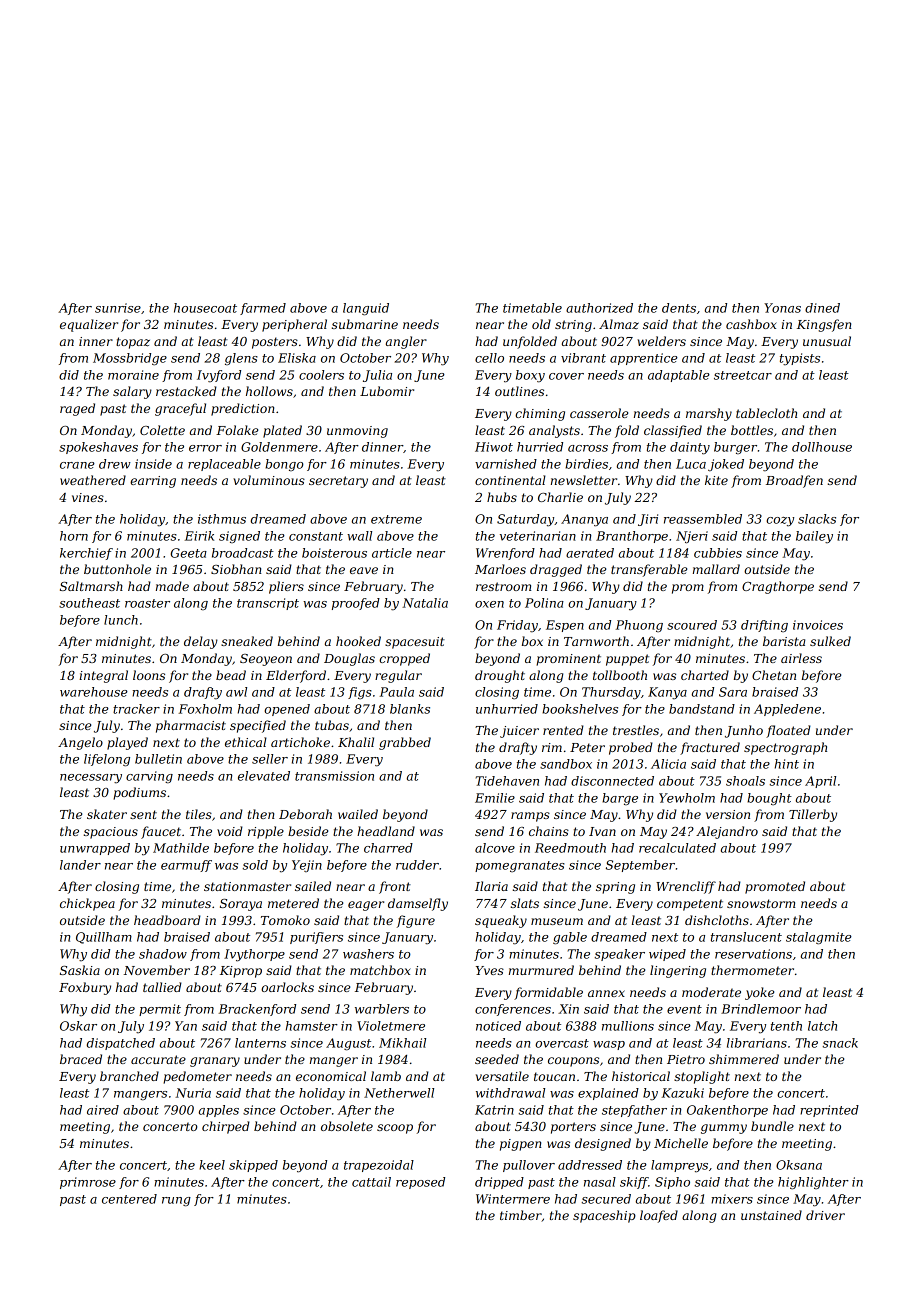 The image size is (924, 1308). What do you see at coordinates (205, 448) in the screenshot?
I see `error` at bounding box center [205, 448].
